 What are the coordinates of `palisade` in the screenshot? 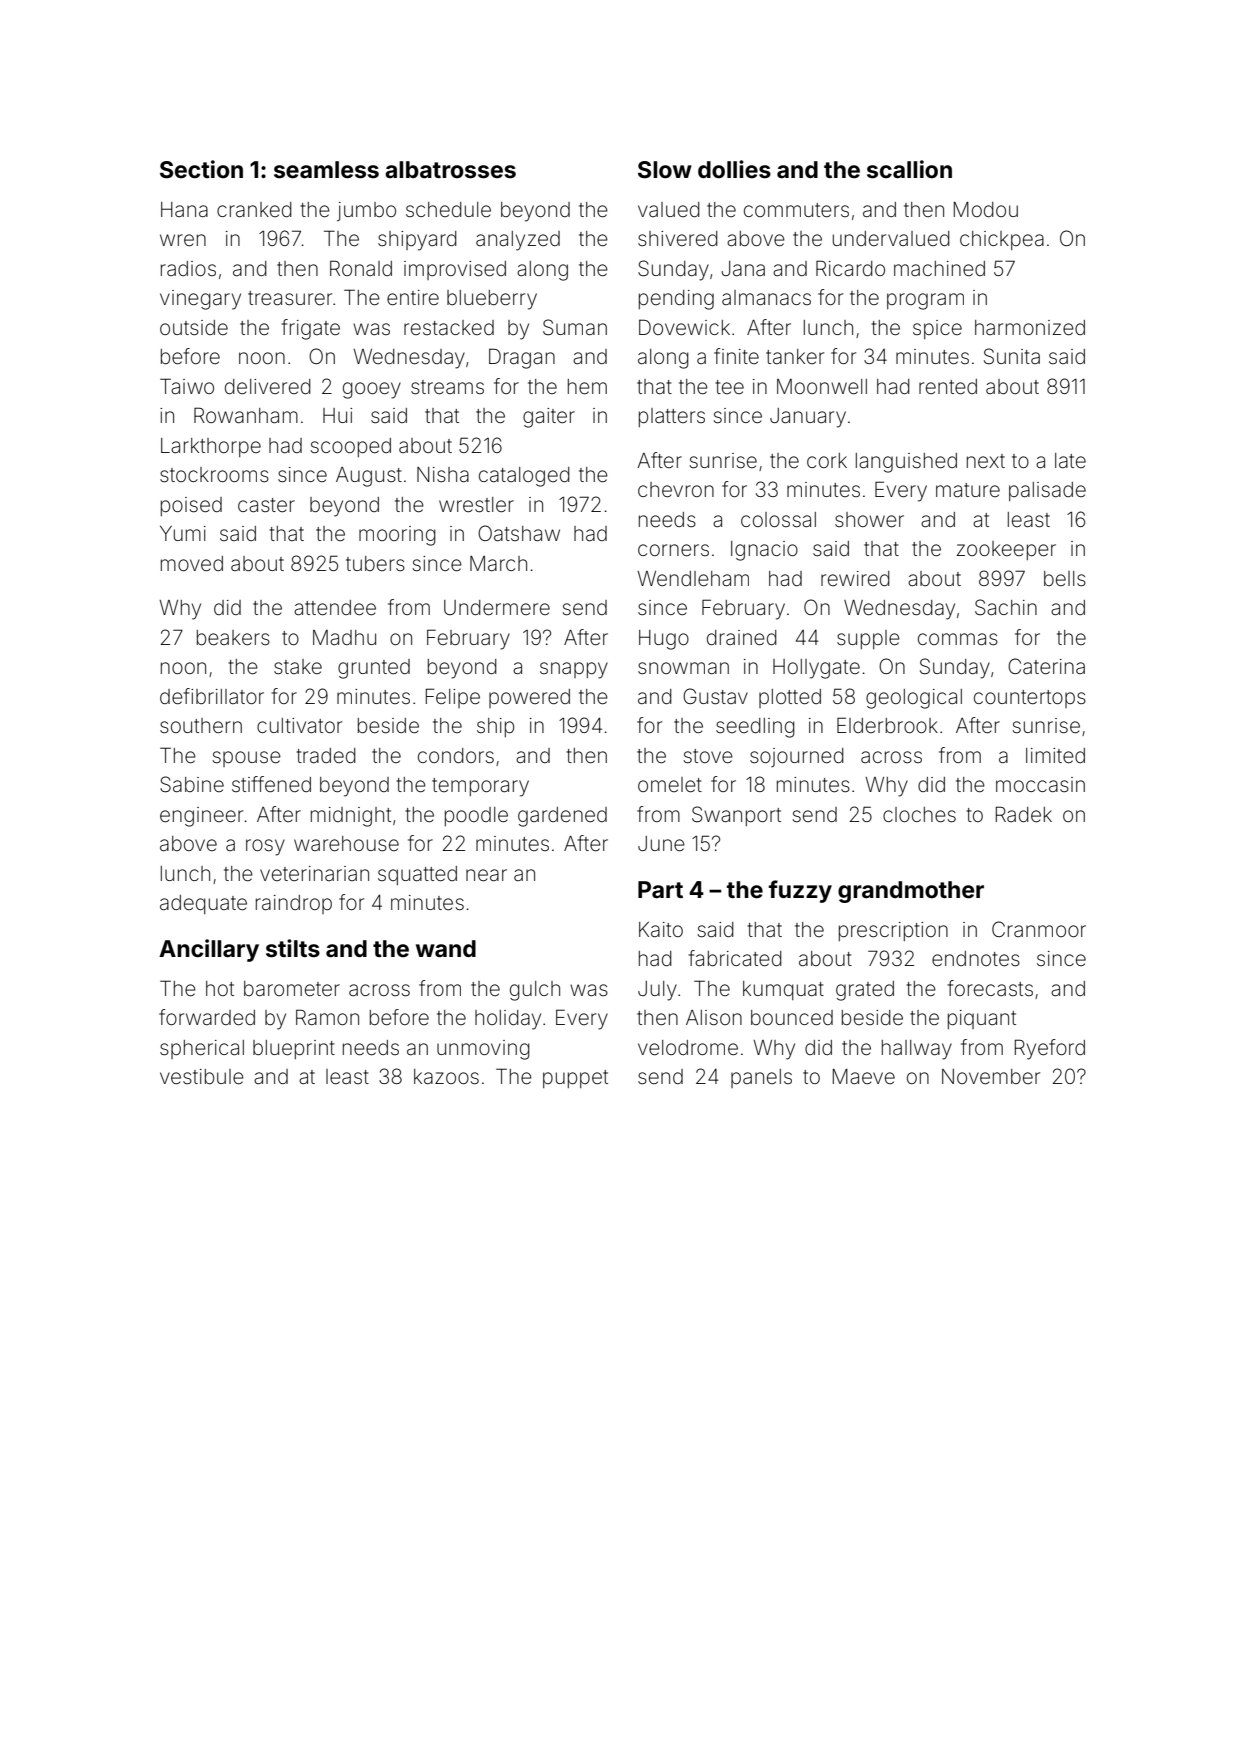 It's located at (1047, 491).
